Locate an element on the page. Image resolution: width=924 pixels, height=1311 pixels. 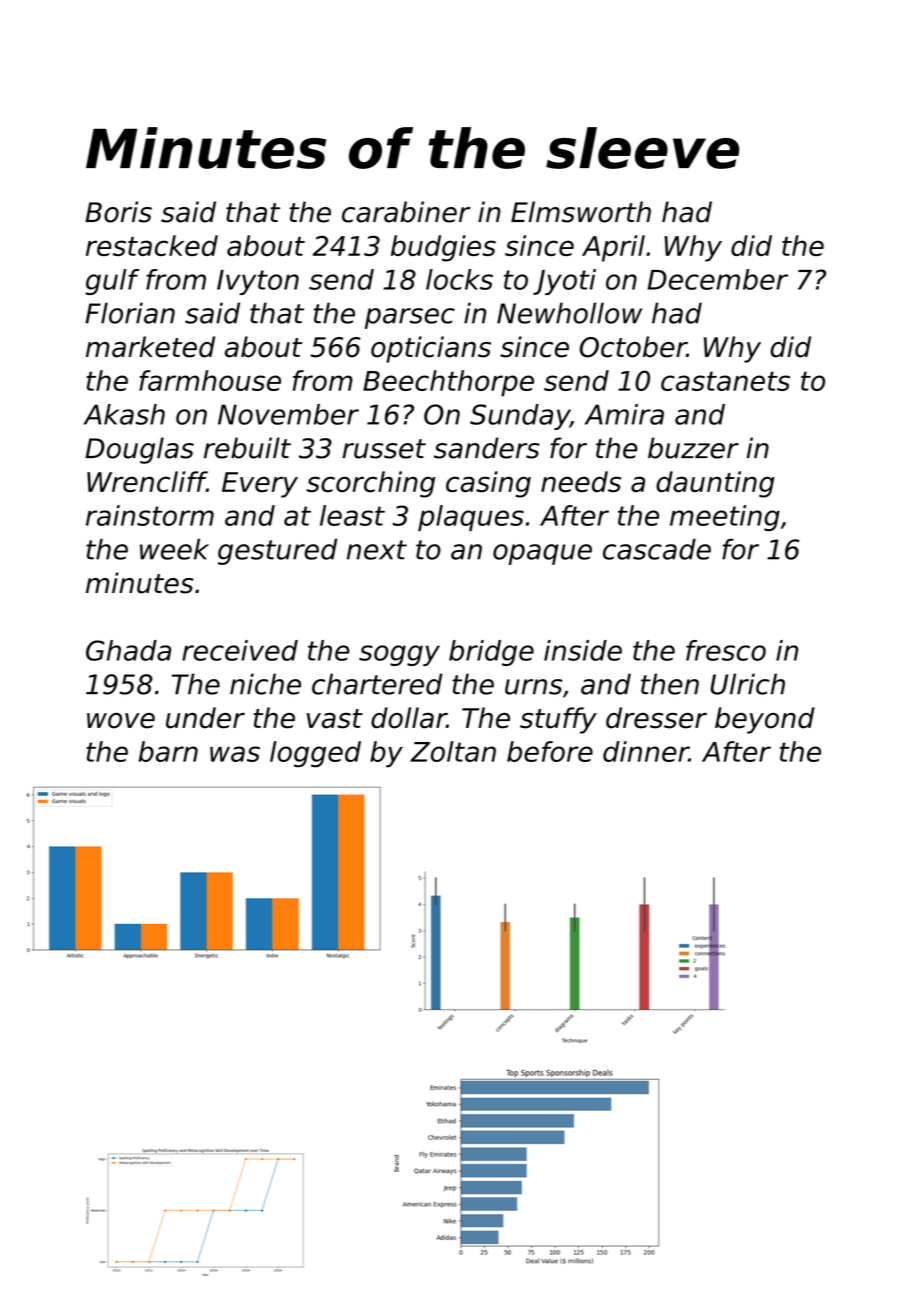
Elmsworth is located at coordinates (581, 212).
